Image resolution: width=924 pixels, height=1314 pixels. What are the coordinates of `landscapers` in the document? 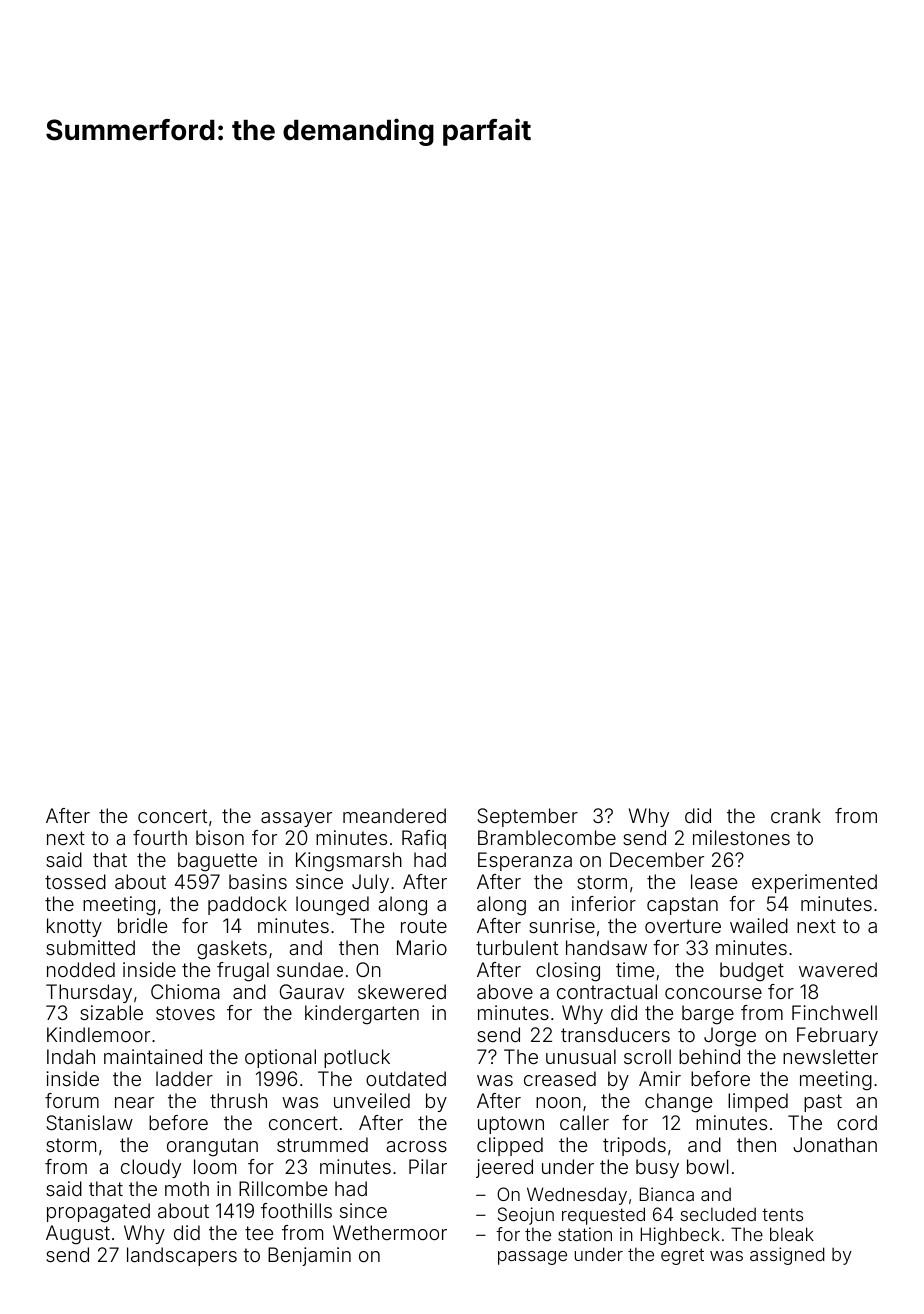 It's located at (182, 1256).
